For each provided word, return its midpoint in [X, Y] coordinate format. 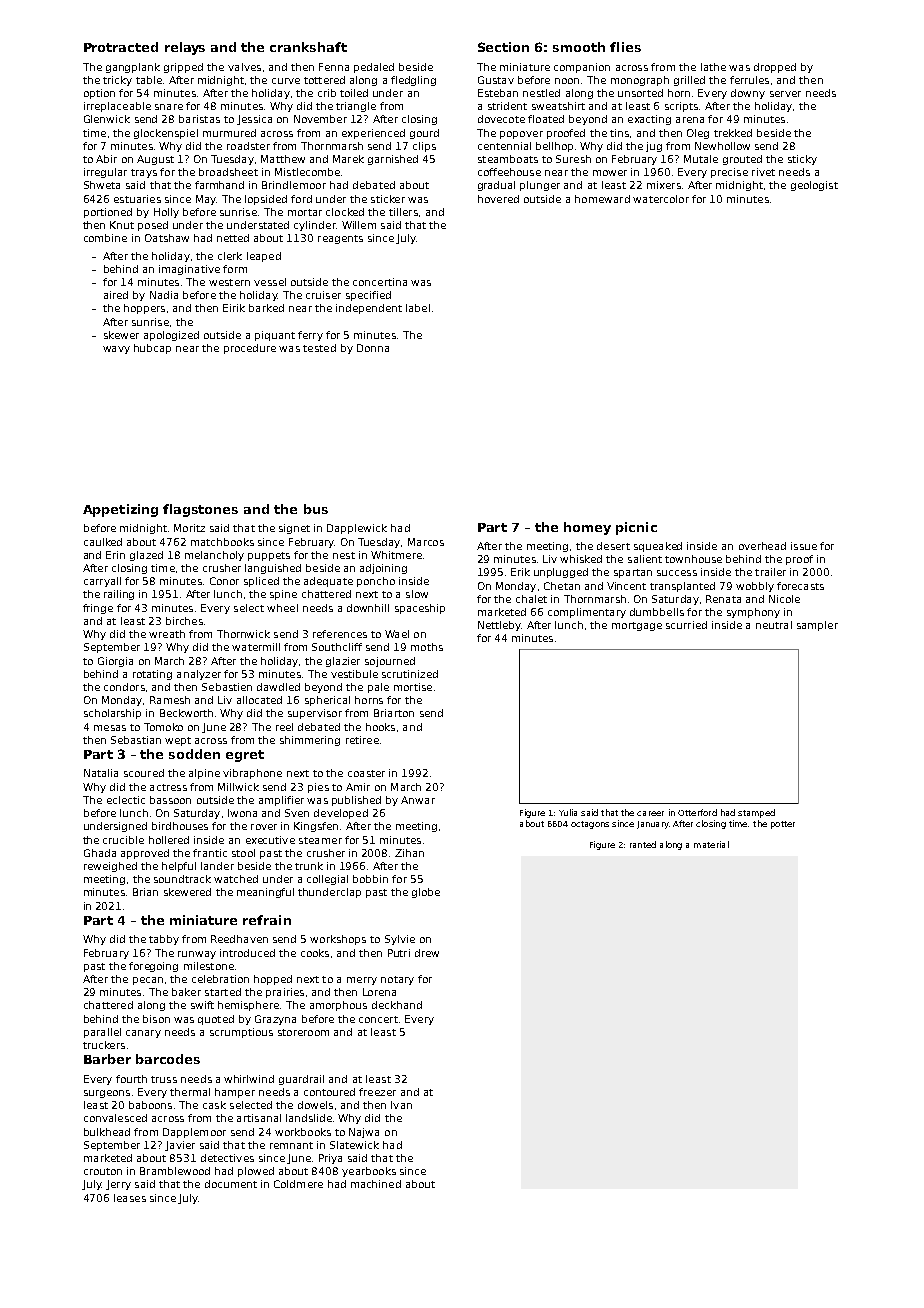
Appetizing [120, 510]
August [155, 160]
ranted [643, 844]
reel [284, 727]
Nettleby [499, 626]
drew [427, 953]
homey [587, 528]
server [785, 94]
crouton [103, 1171]
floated [546, 119]
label [418, 308]
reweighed [110, 867]
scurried [686, 625]
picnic [636, 528]
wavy [116, 350]
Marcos [426, 542]
